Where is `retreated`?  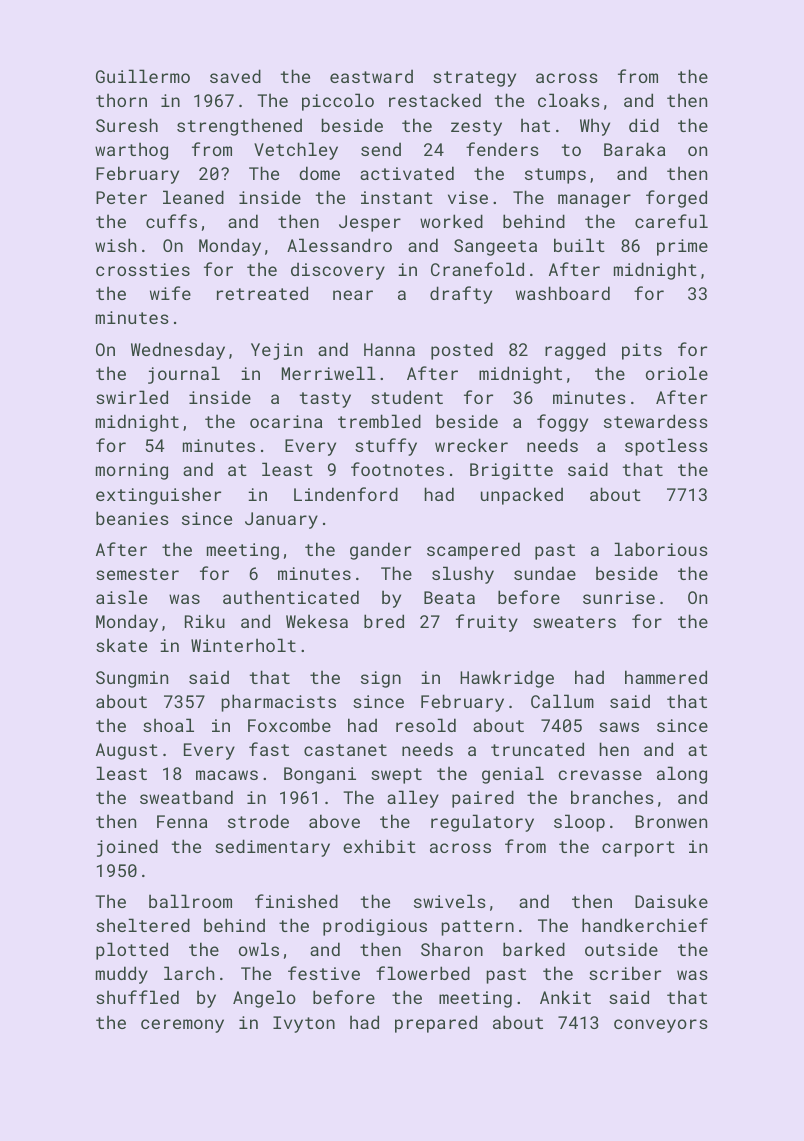
retreated is located at coordinates (262, 293).
